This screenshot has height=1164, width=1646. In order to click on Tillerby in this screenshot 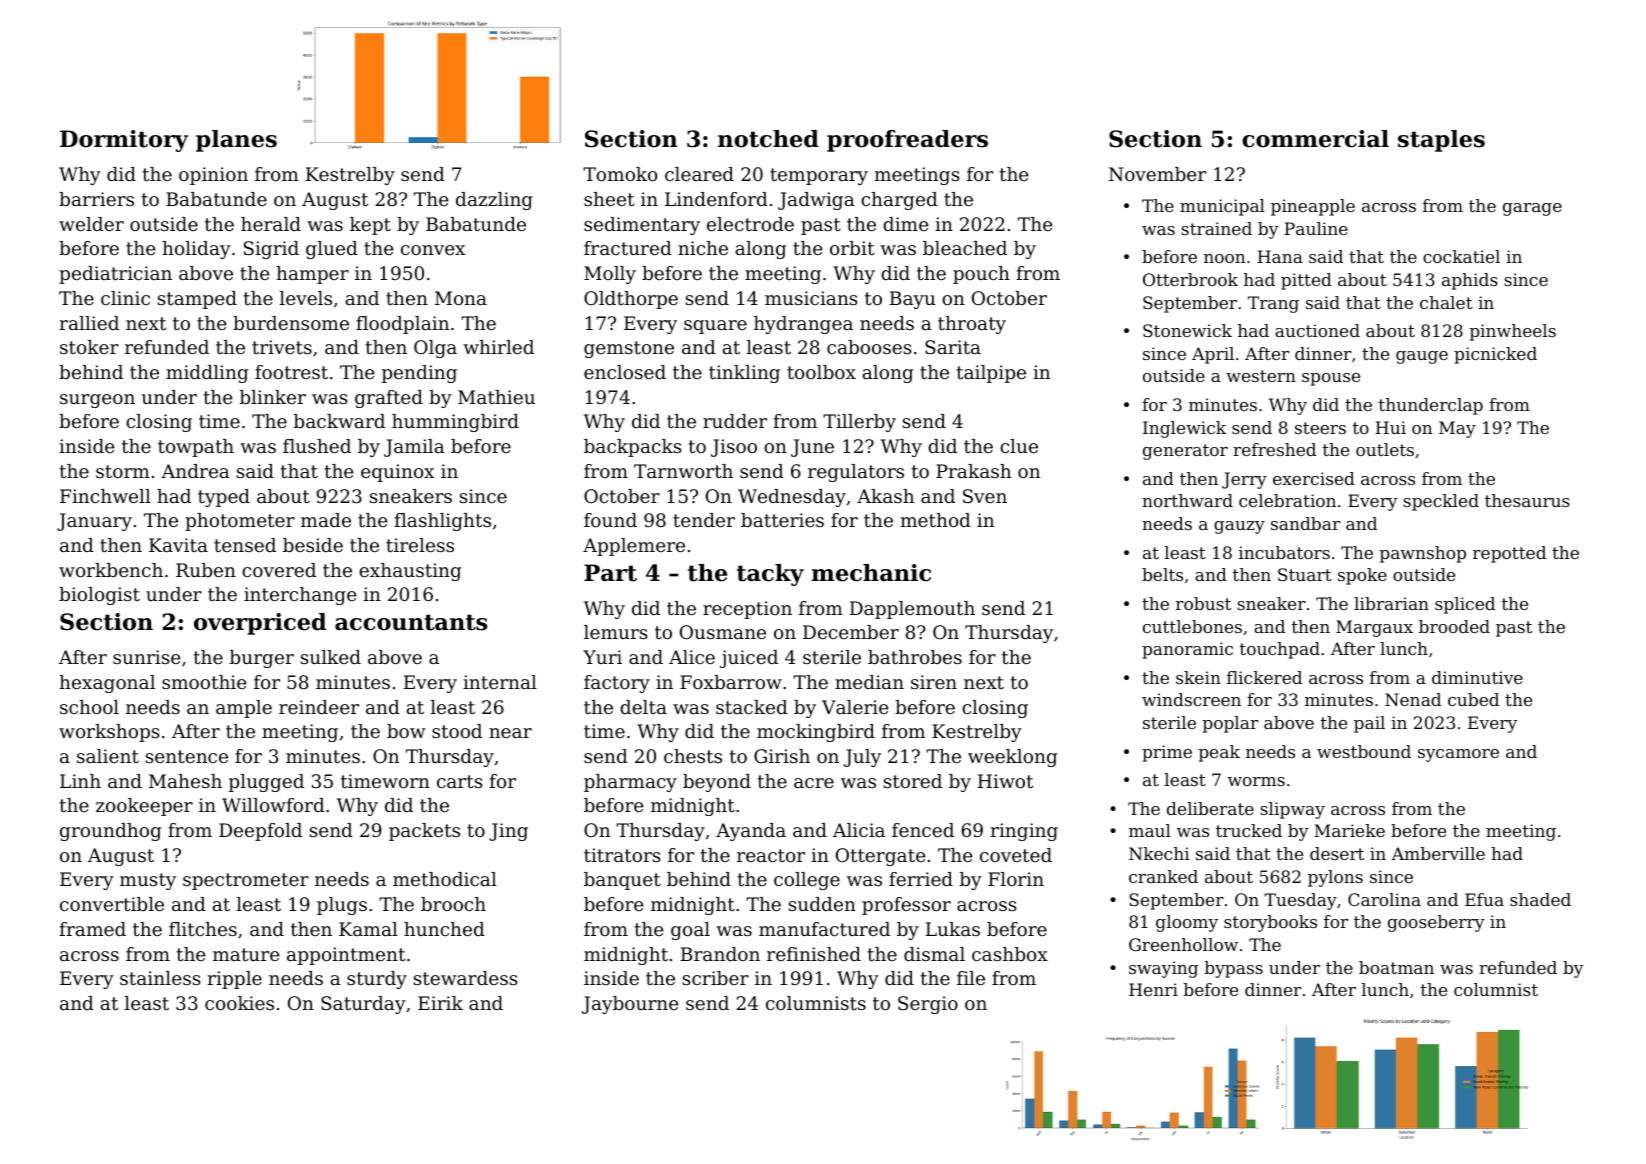, I will do `click(859, 423)`.
